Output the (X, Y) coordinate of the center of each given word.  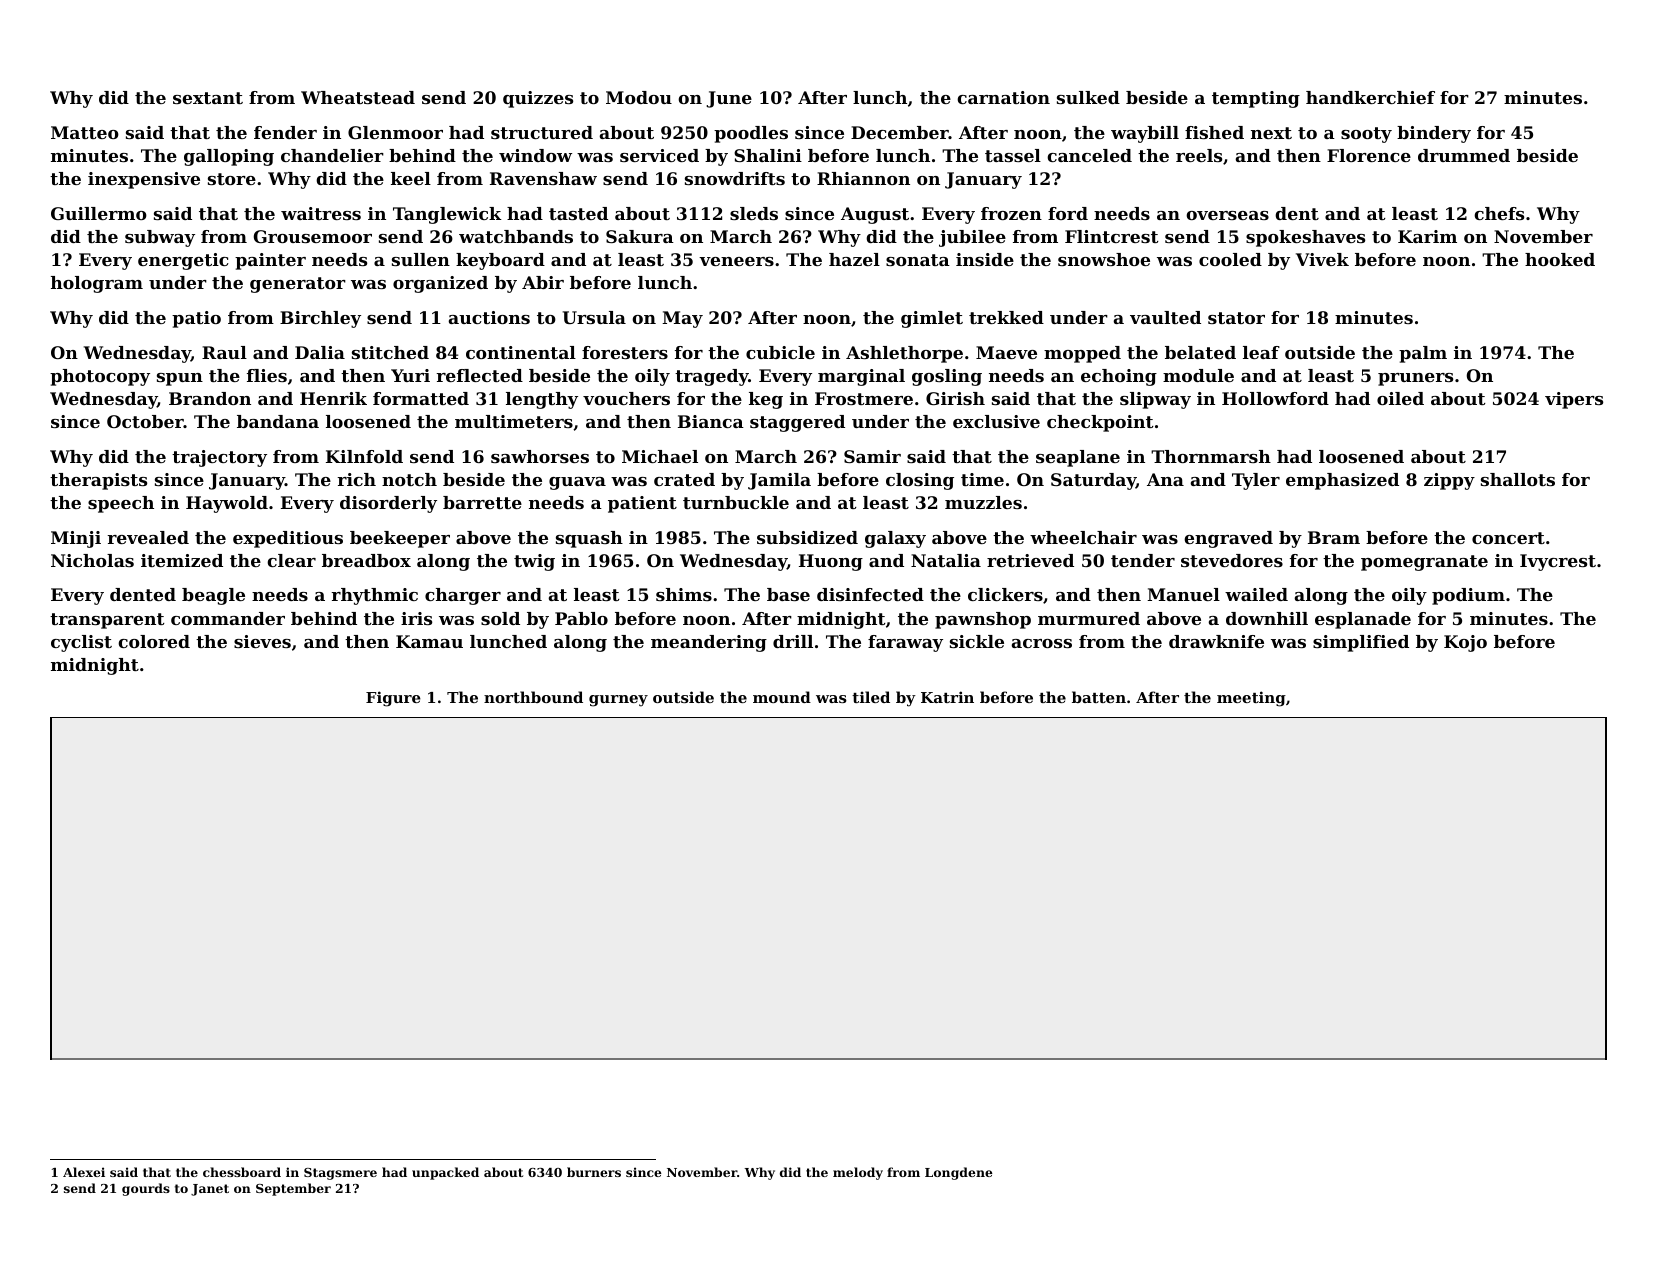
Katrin (947, 697)
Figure (393, 699)
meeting (1251, 699)
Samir (872, 456)
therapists (98, 481)
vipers (1574, 400)
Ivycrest (1558, 562)
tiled (871, 697)
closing (920, 481)
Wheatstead (358, 97)
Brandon (210, 398)
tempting (1256, 99)
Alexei (84, 1172)
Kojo (1465, 643)
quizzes (538, 99)
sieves (262, 641)
